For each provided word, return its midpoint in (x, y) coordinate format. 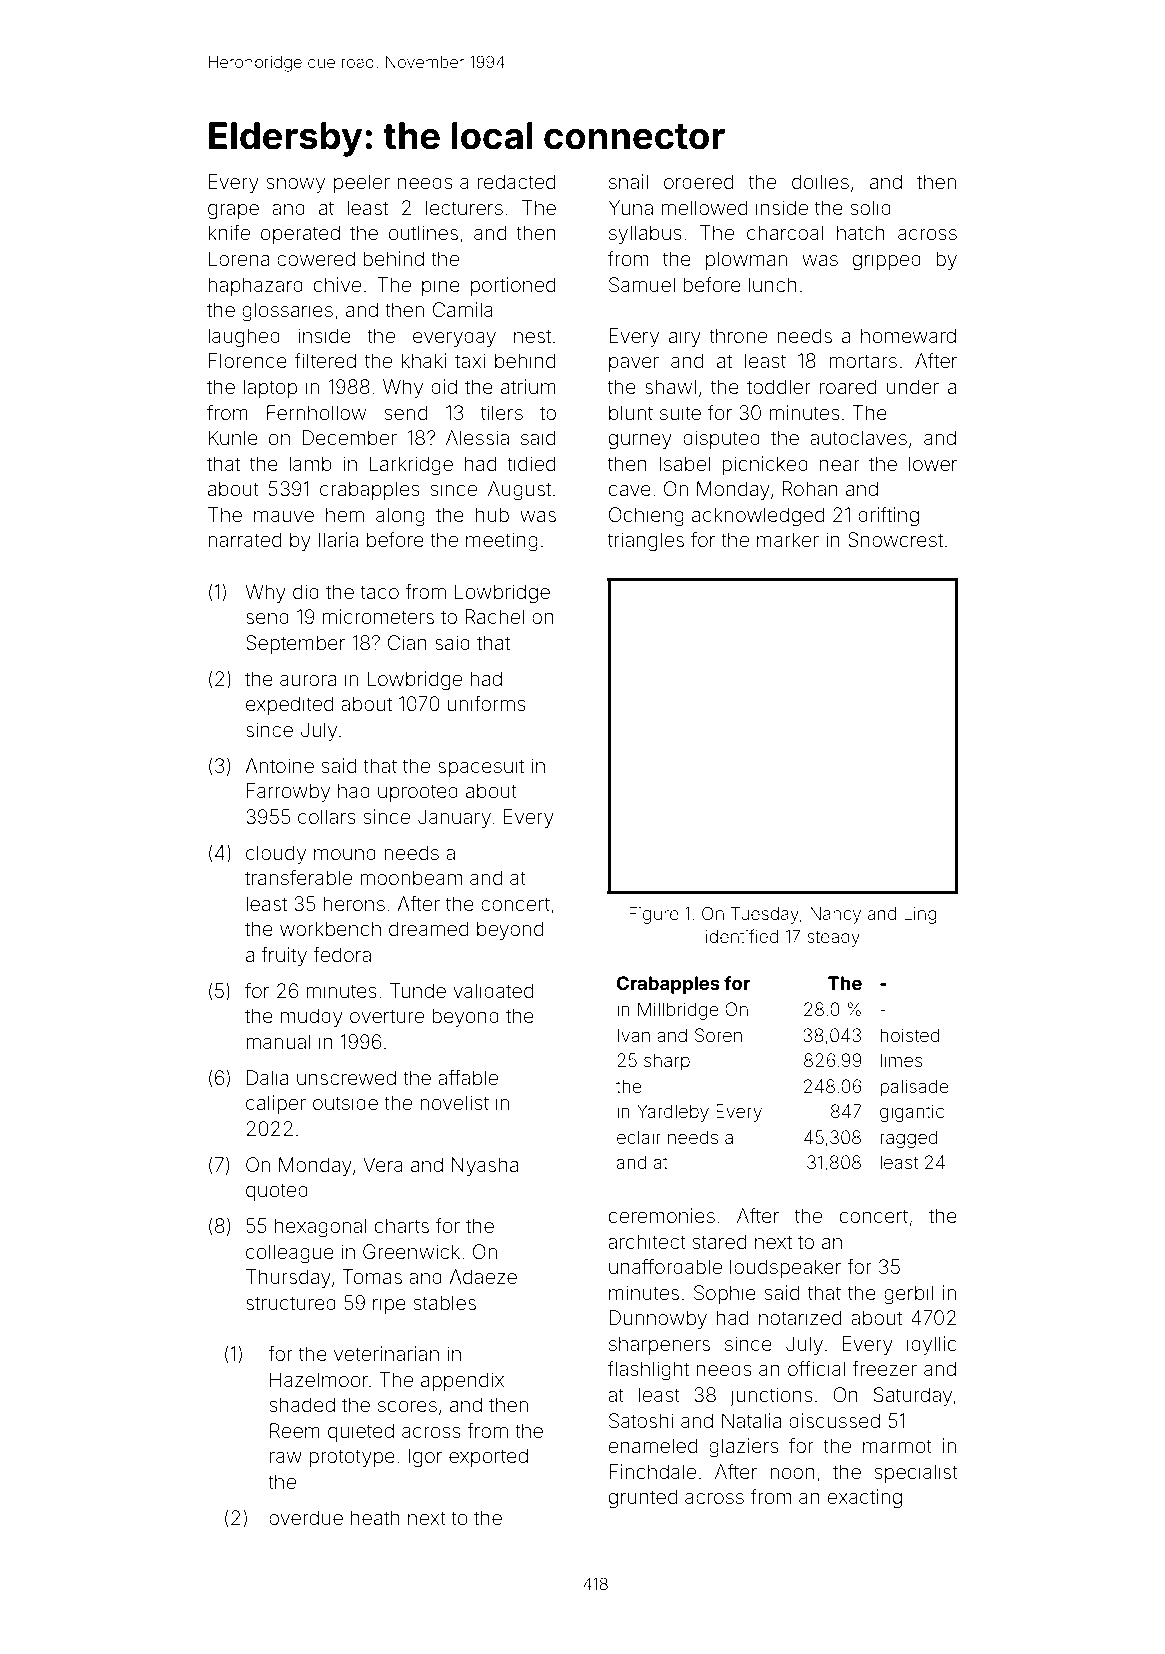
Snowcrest (895, 540)
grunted (643, 1499)
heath (375, 1517)
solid (870, 207)
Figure (654, 915)
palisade (914, 1088)
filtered (325, 360)
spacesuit (481, 767)
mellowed (704, 207)
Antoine (279, 765)
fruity (284, 956)
